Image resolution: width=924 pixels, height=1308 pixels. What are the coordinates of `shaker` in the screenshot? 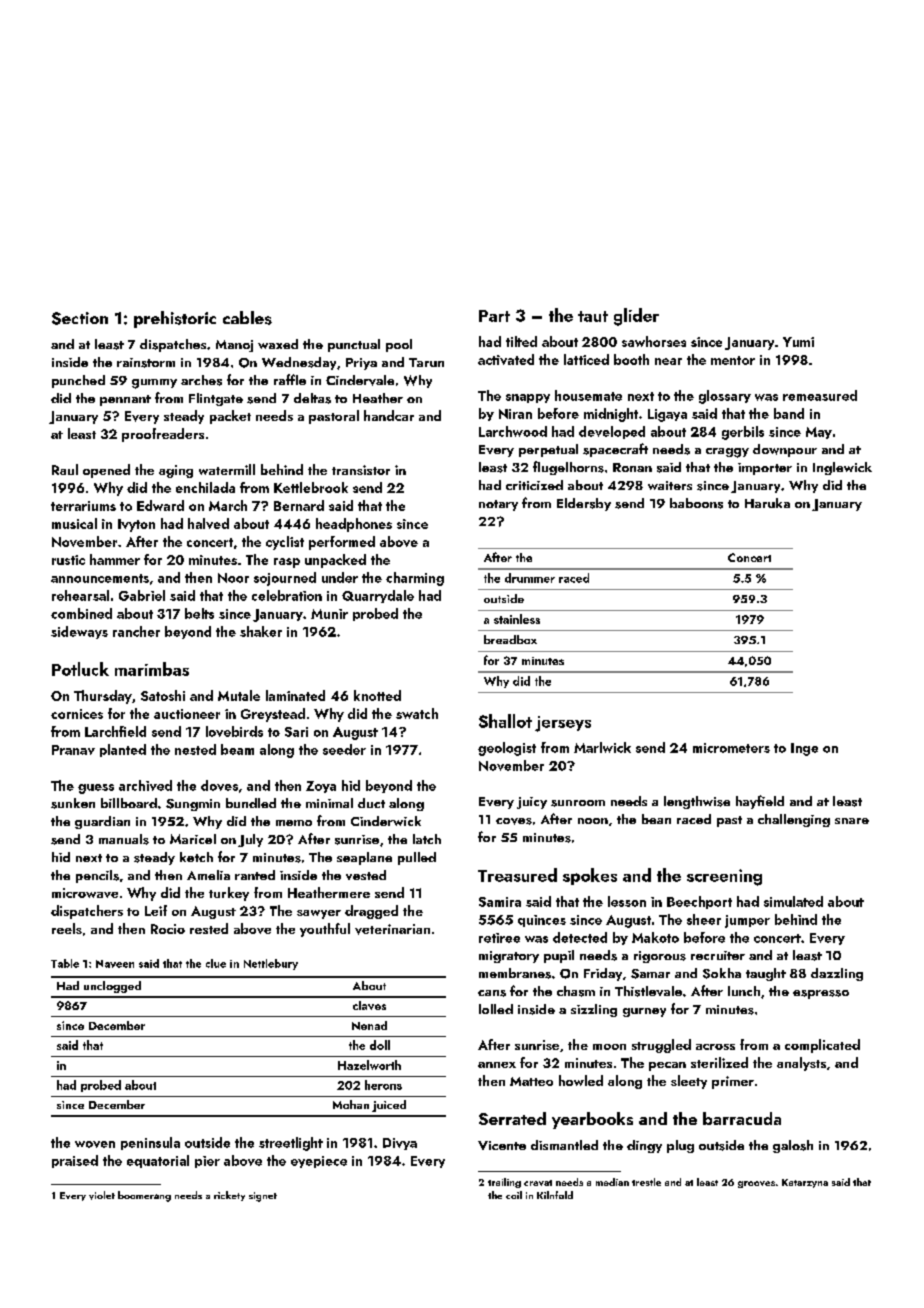 It's located at (261, 631).
